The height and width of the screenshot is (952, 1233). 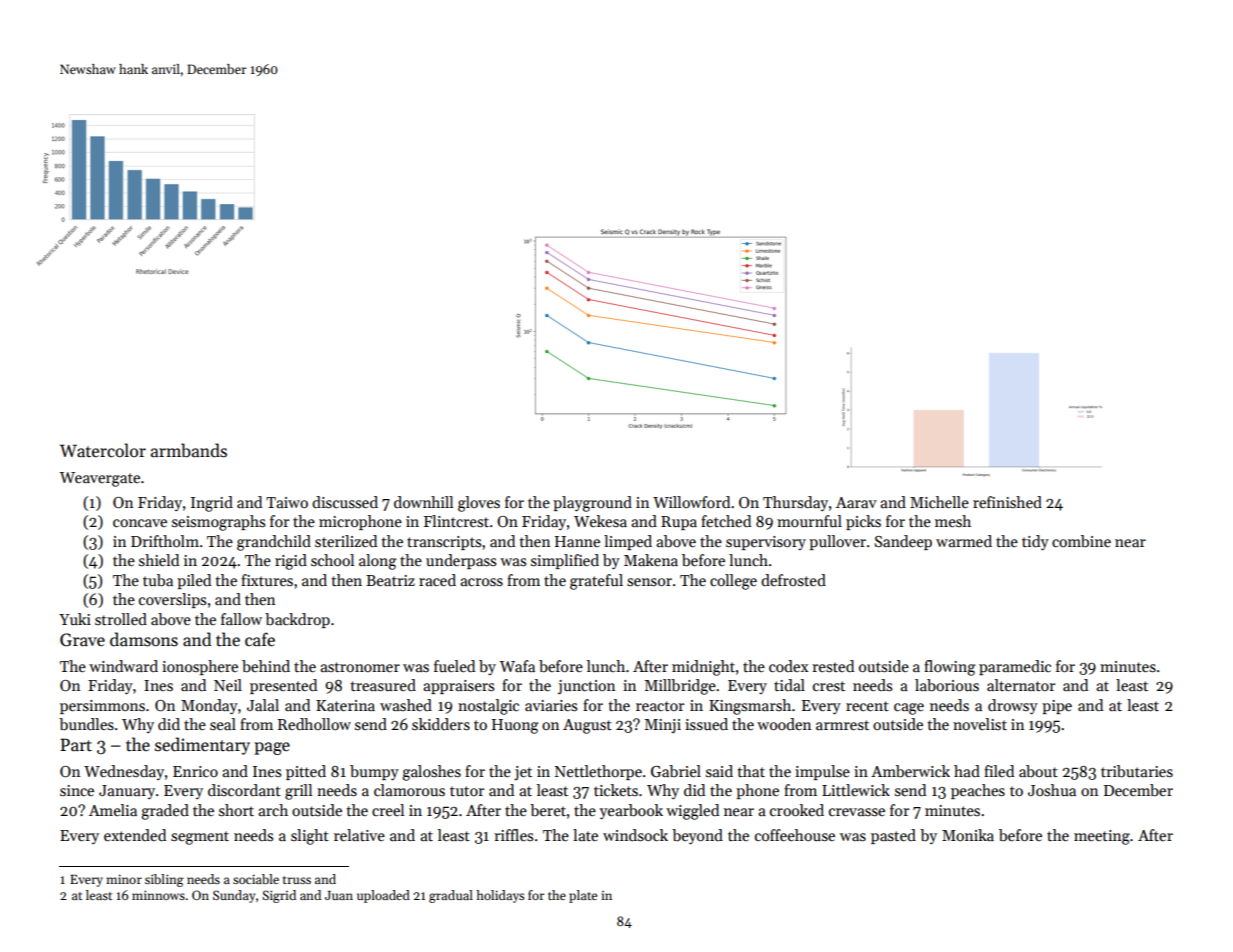 What do you see at coordinates (592, 504) in the screenshot?
I see `playground` at bounding box center [592, 504].
